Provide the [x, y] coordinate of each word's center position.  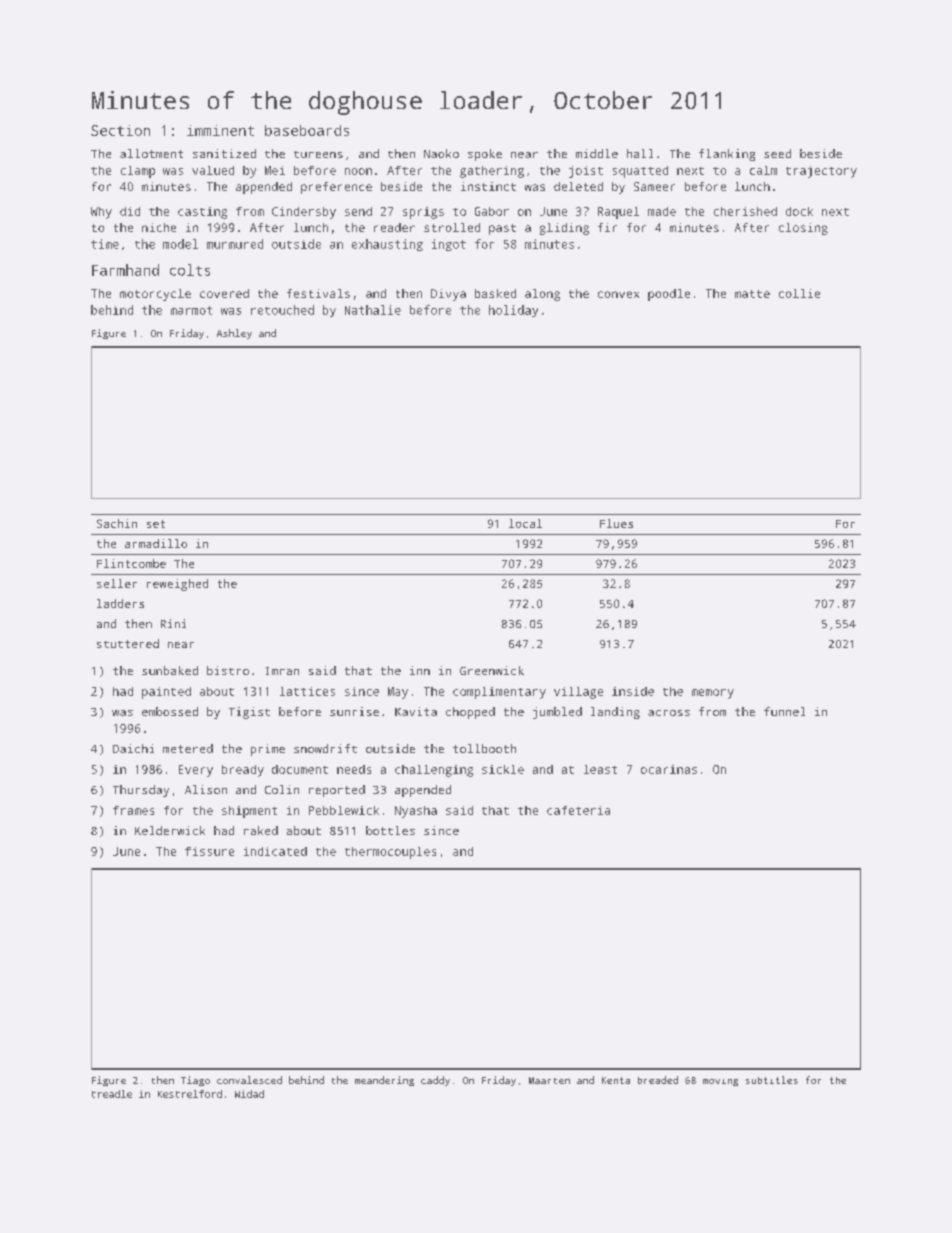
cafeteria [578, 810]
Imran [282, 671]
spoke [485, 155]
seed [777, 153]
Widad [249, 1094]
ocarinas [669, 769]
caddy [435, 1081]
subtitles [772, 1080]
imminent [220, 130]
